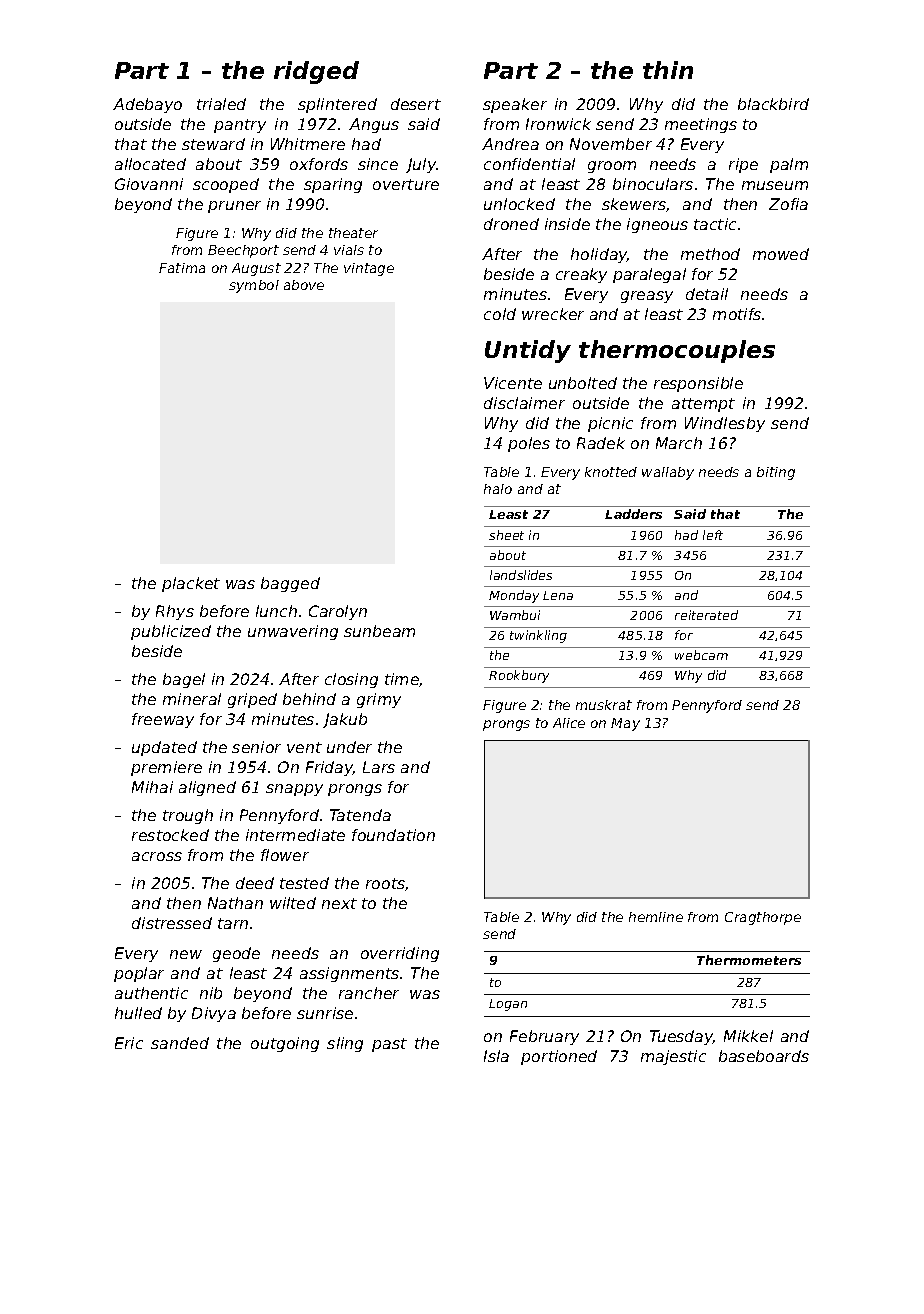 This screenshot has width=924, height=1314. What do you see at coordinates (369, 269) in the screenshot?
I see `vintage` at bounding box center [369, 269].
